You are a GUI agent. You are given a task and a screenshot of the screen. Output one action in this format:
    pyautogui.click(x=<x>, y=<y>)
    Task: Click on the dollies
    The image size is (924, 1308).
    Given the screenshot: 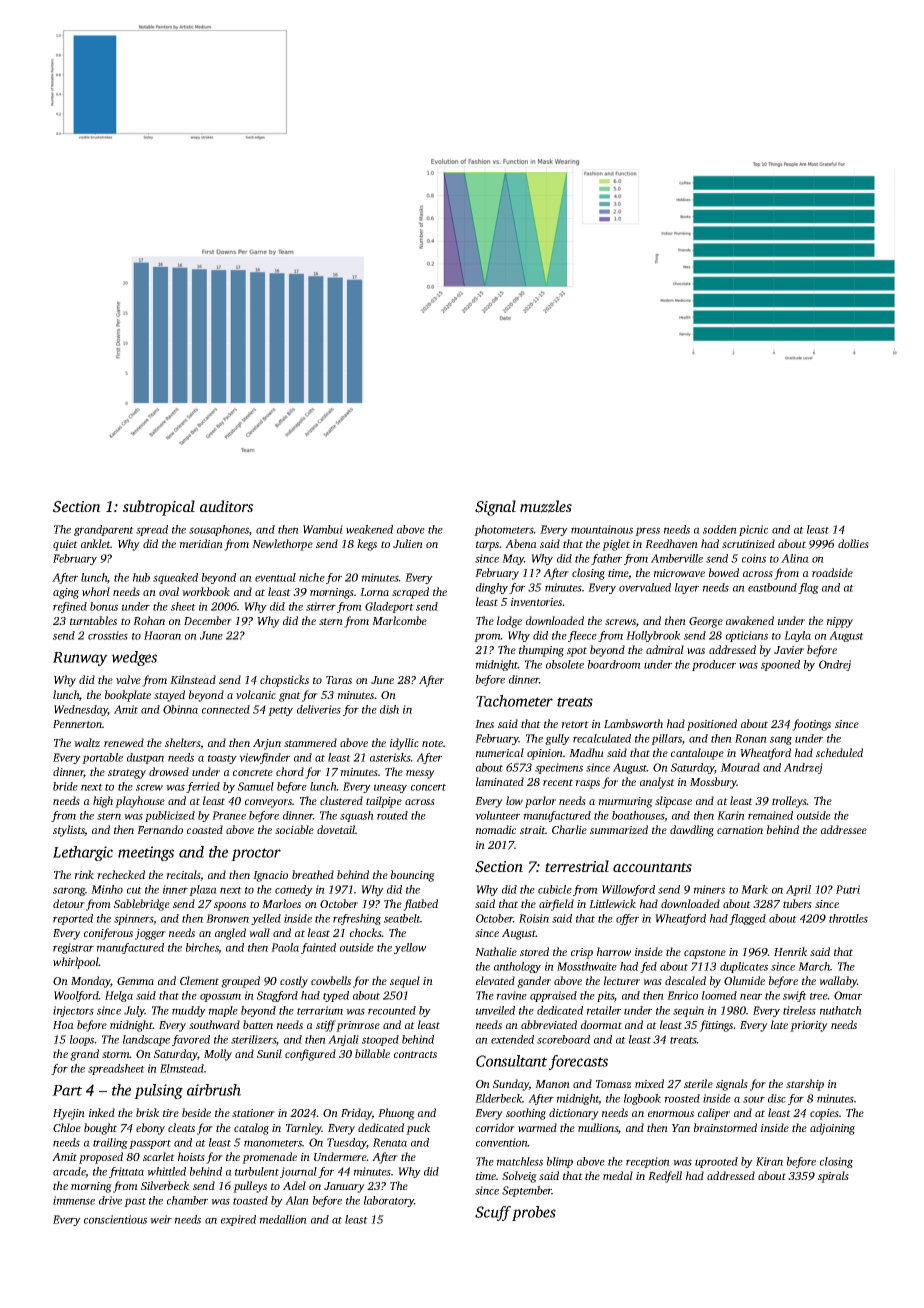 What is the action you would take?
    pyautogui.click(x=853, y=543)
